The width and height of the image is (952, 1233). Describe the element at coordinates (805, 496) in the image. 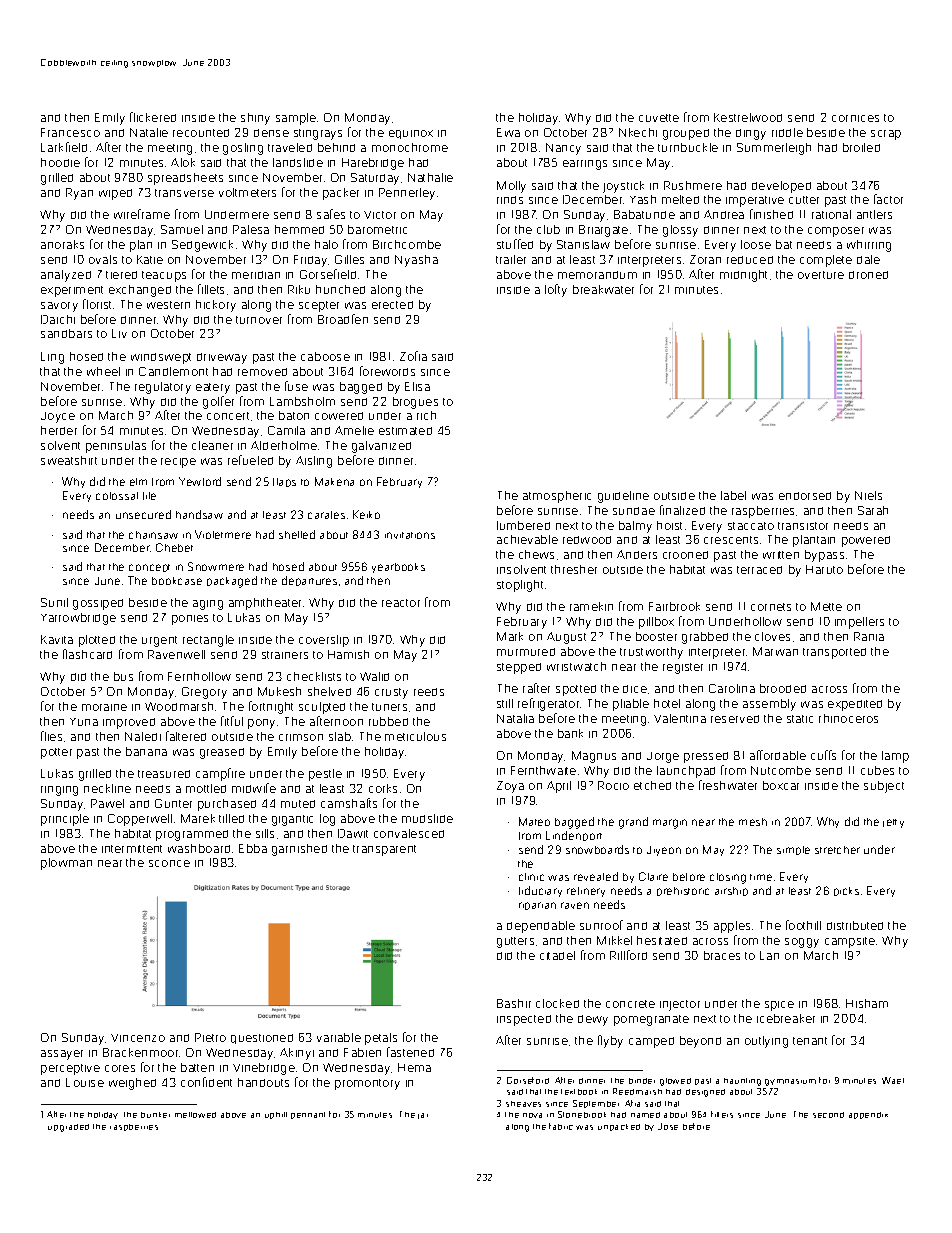

I see `endorsed` at that location.
